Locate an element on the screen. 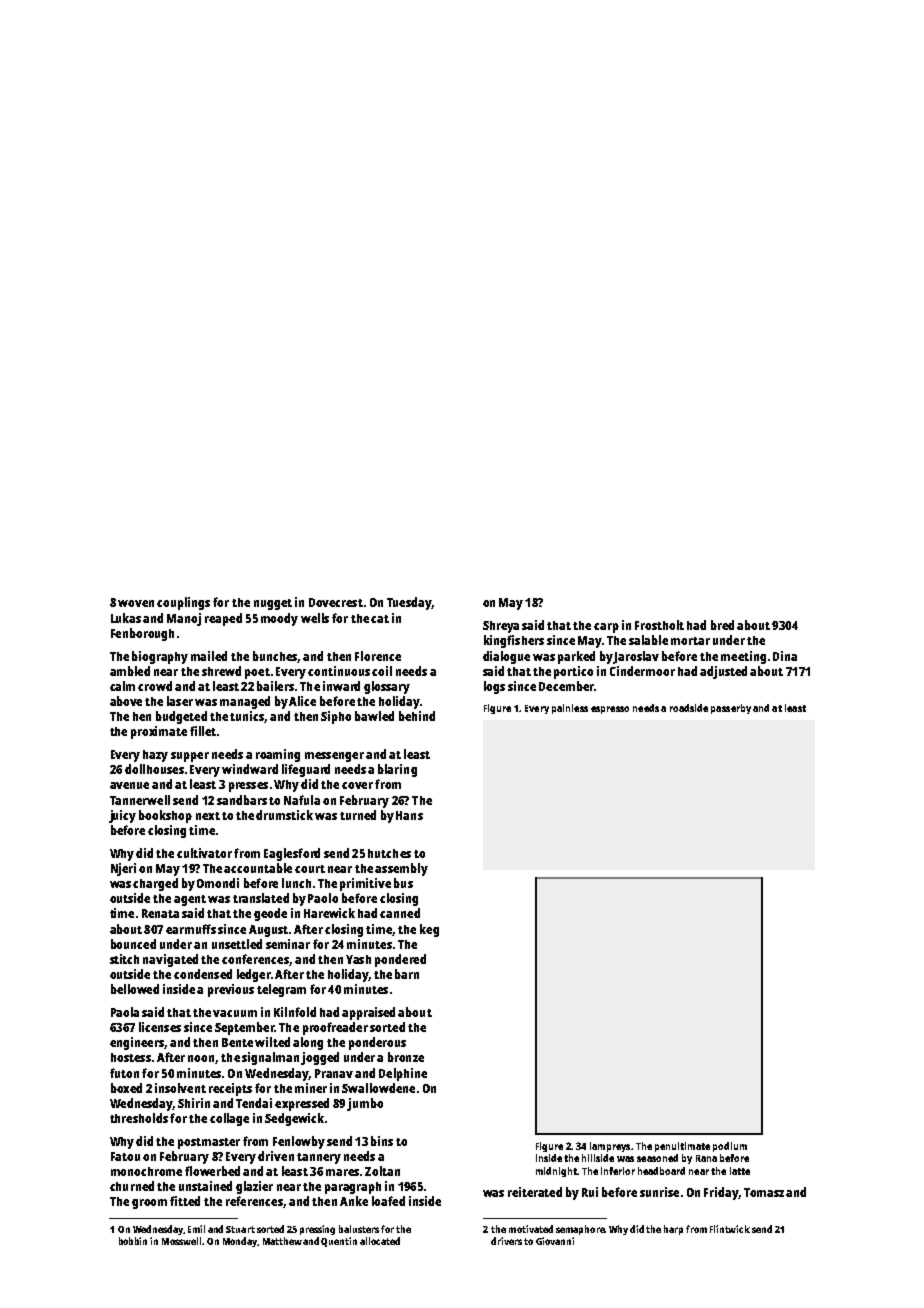 The height and width of the screenshot is (1308, 924). barn is located at coordinates (407, 974).
